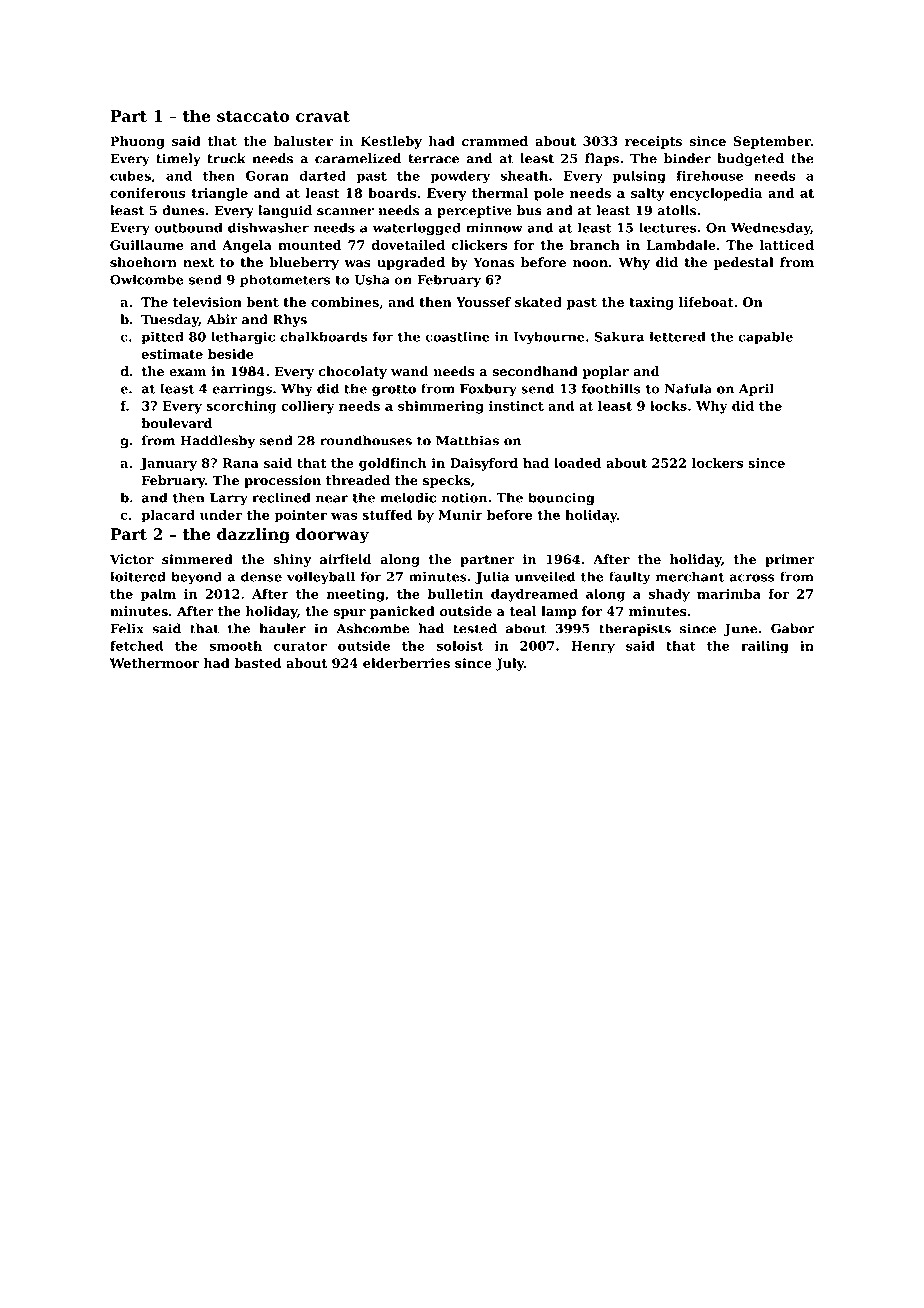  I want to click on July, so click(509, 664).
